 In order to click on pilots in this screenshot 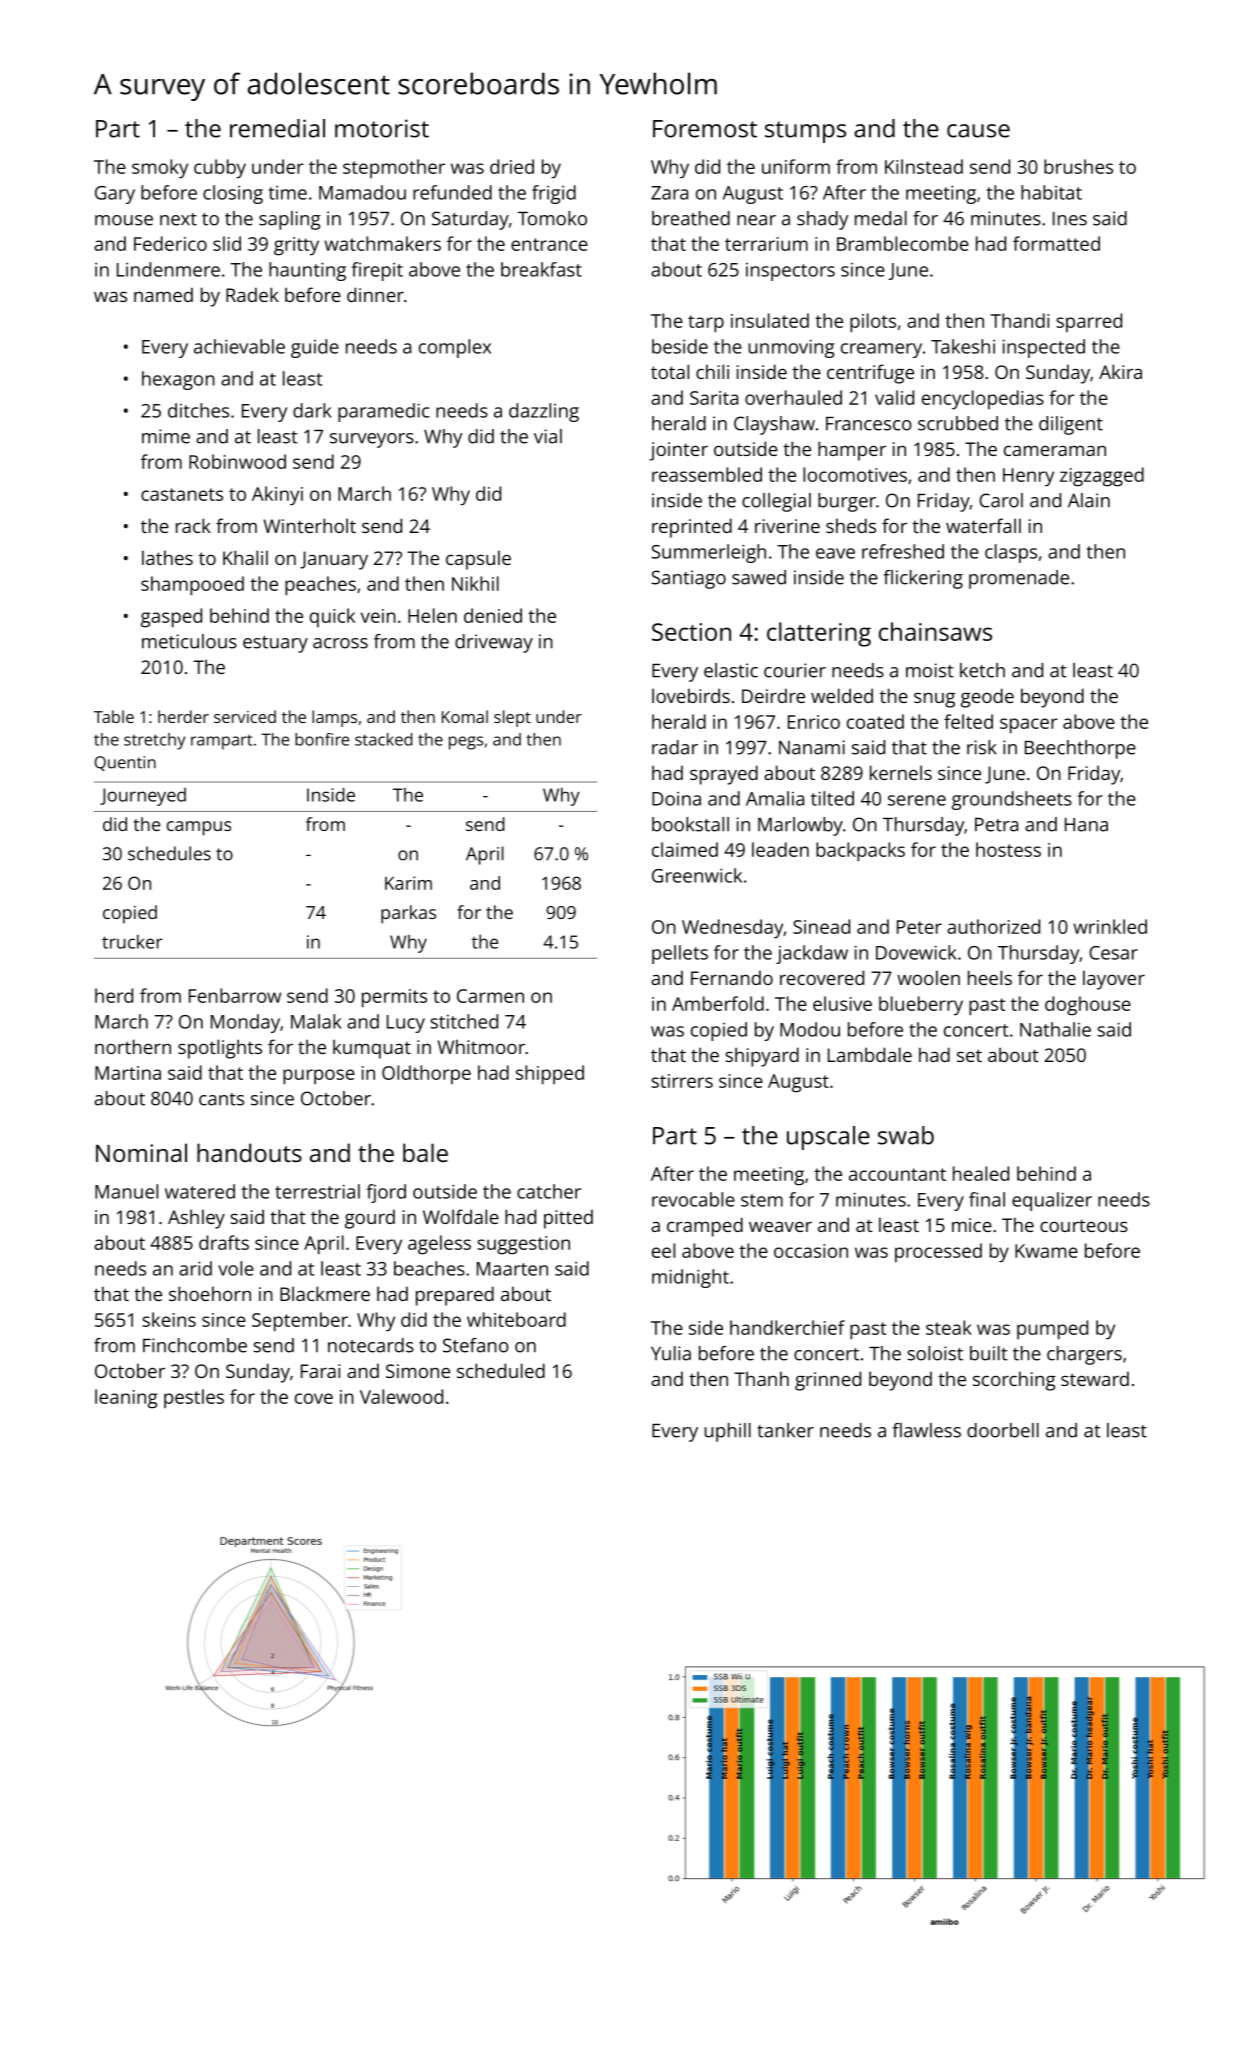, I will do `click(873, 323)`.
